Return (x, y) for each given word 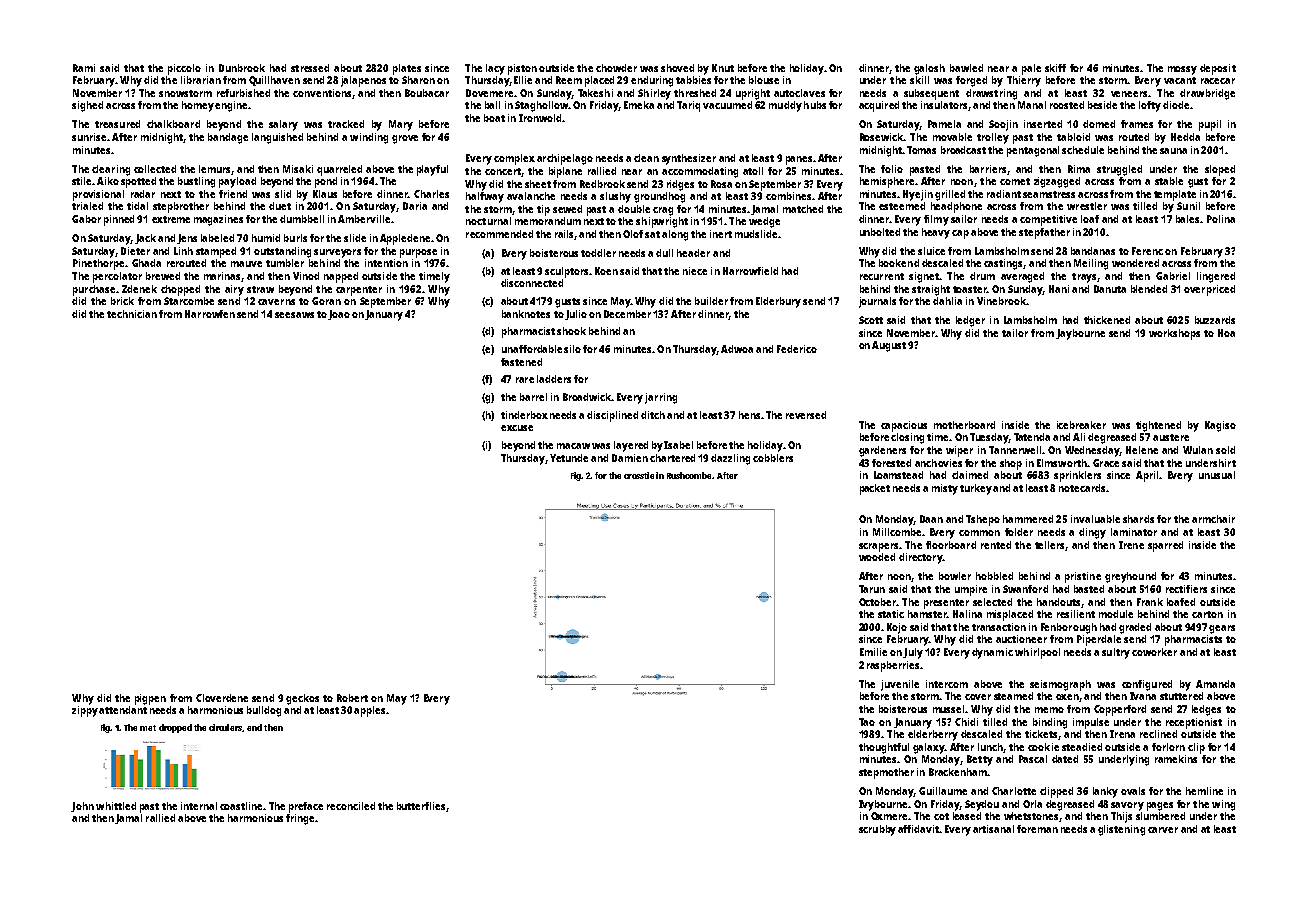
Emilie (873, 652)
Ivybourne (883, 805)
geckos (302, 699)
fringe (300, 819)
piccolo (184, 69)
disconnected (532, 283)
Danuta (1110, 289)
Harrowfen (210, 314)
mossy (1182, 70)
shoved (677, 68)
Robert (352, 698)
